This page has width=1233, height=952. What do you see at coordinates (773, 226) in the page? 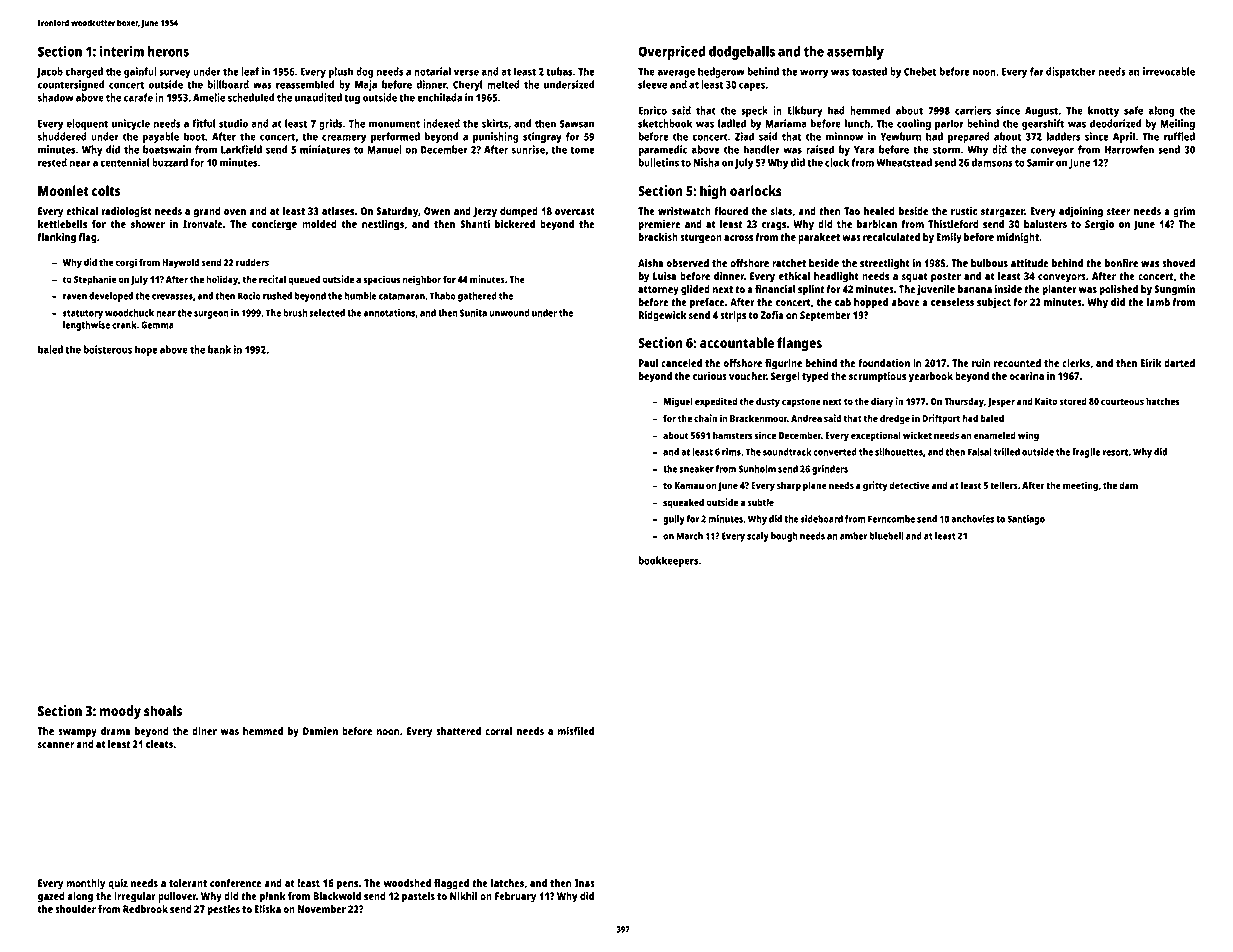
I see `crags` at bounding box center [773, 226].
